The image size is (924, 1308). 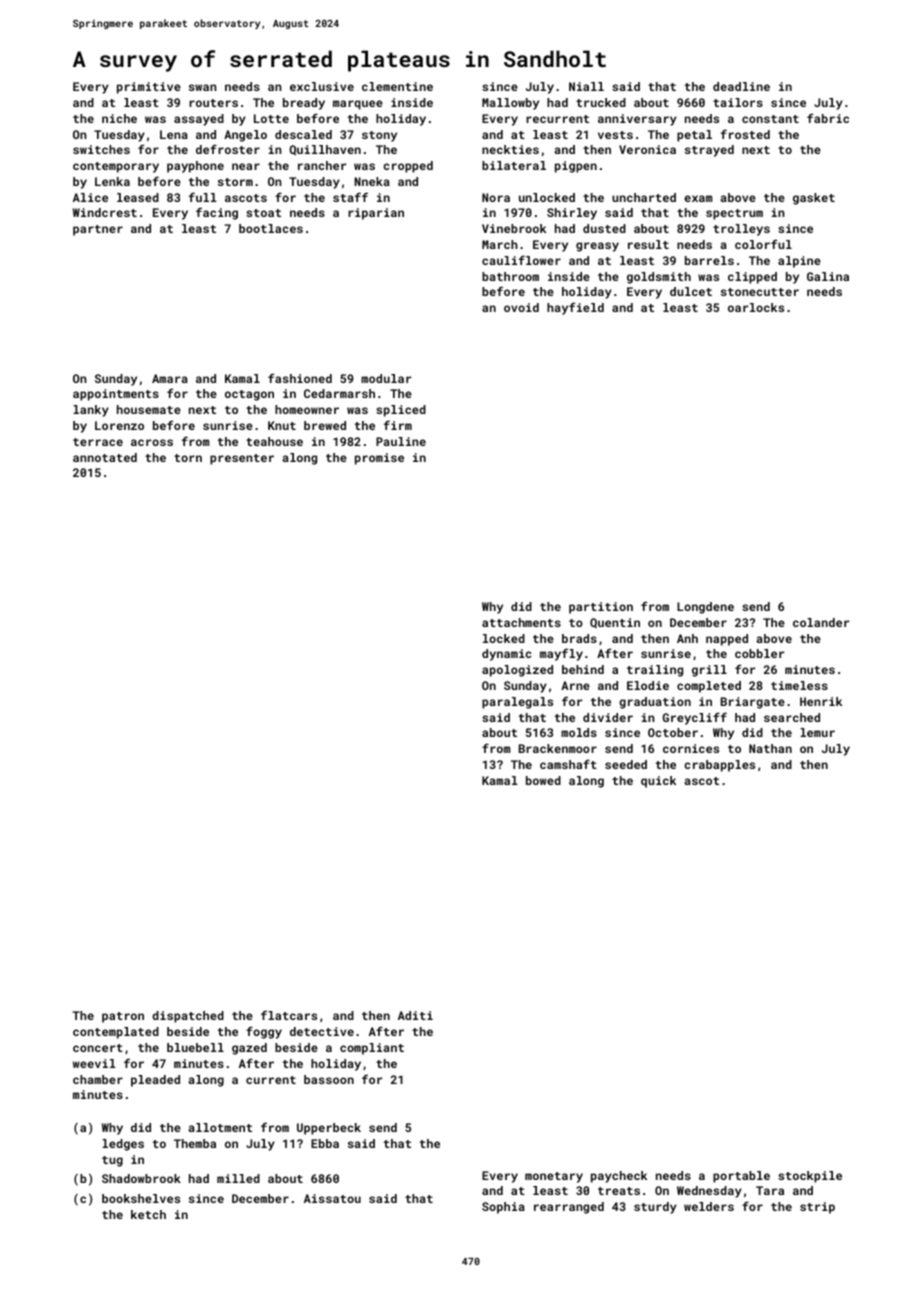 I want to click on paralegals, so click(x=517, y=703).
